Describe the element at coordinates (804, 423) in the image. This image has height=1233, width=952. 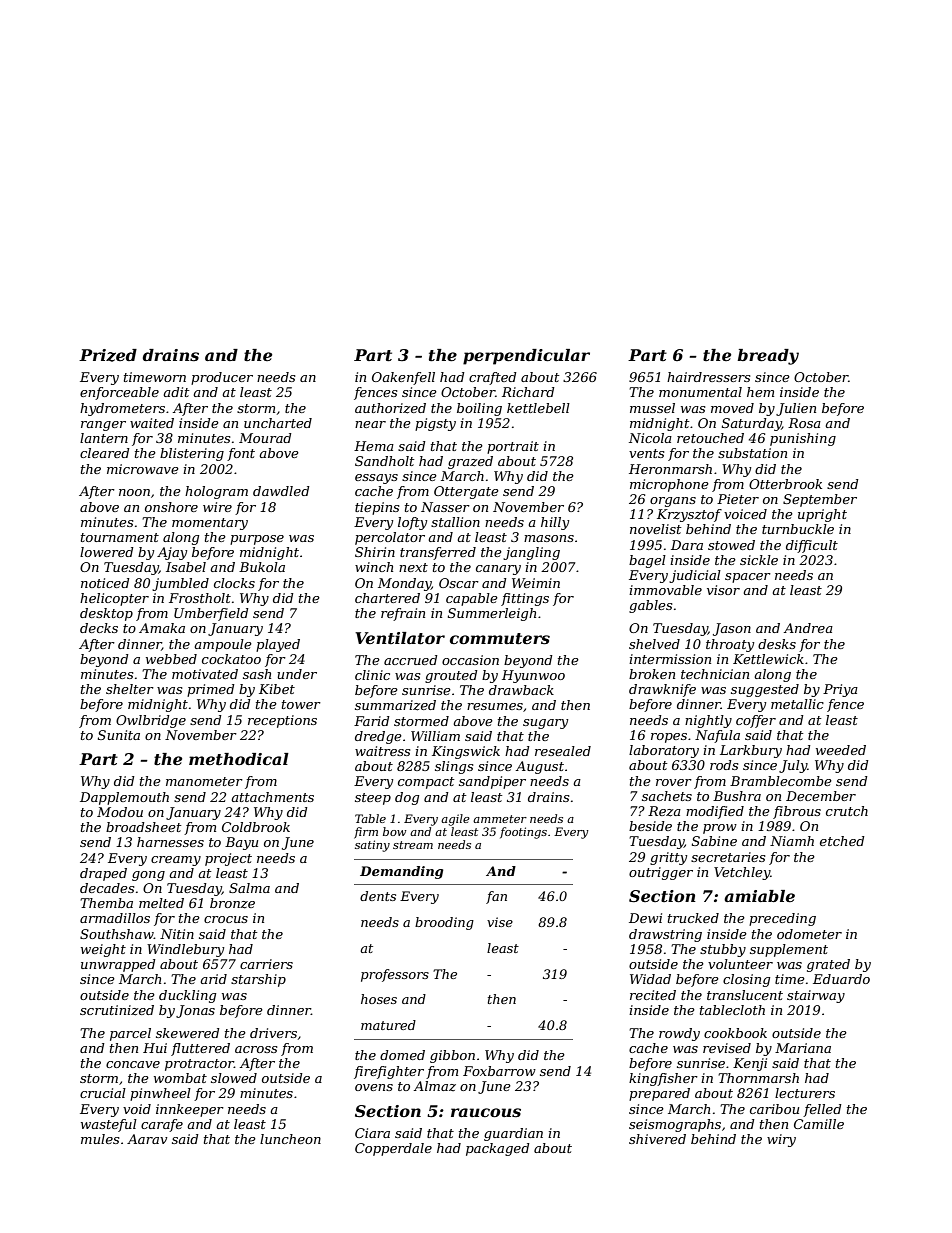
I see `Rosa` at that location.
